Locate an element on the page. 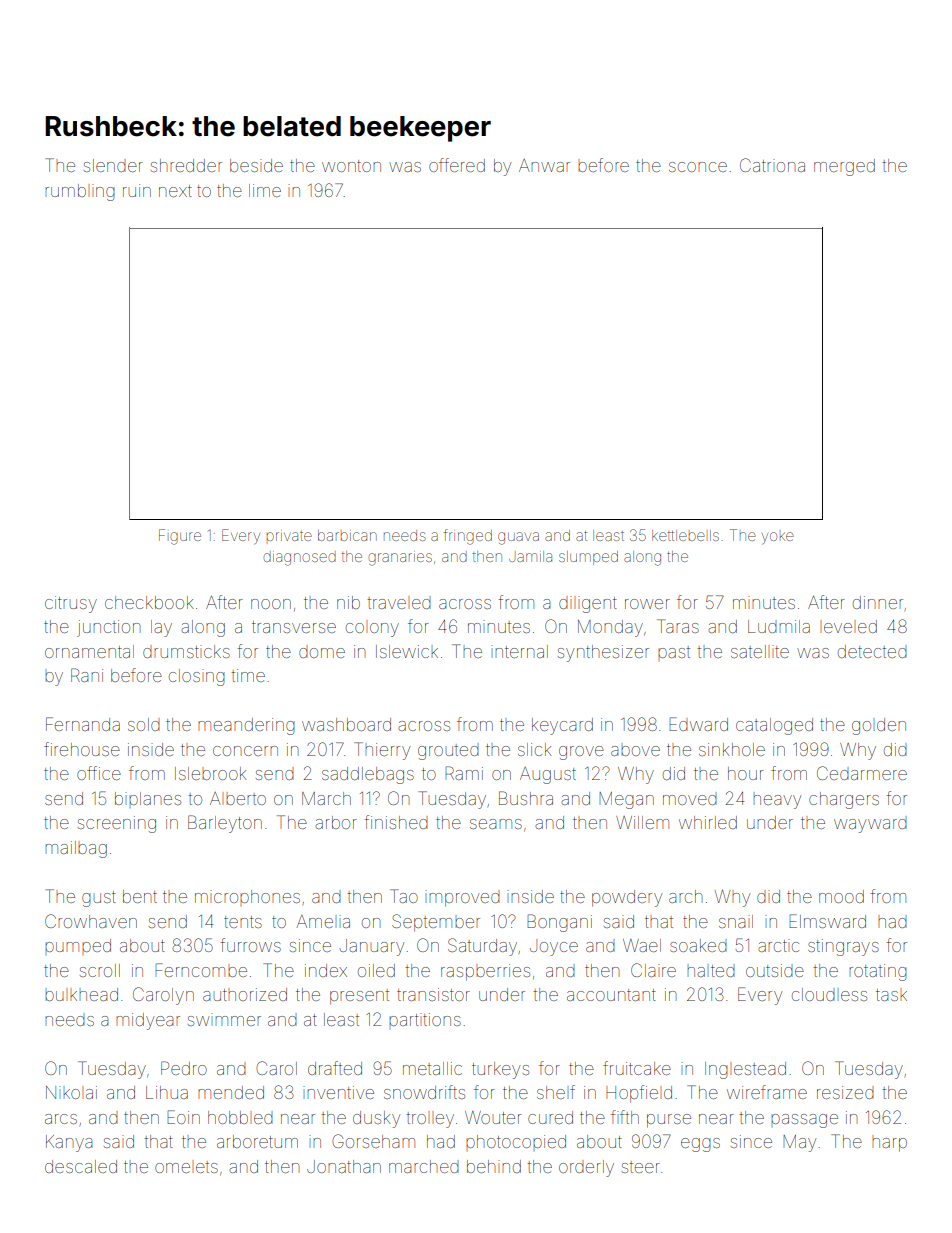  rower is located at coordinates (647, 604).
